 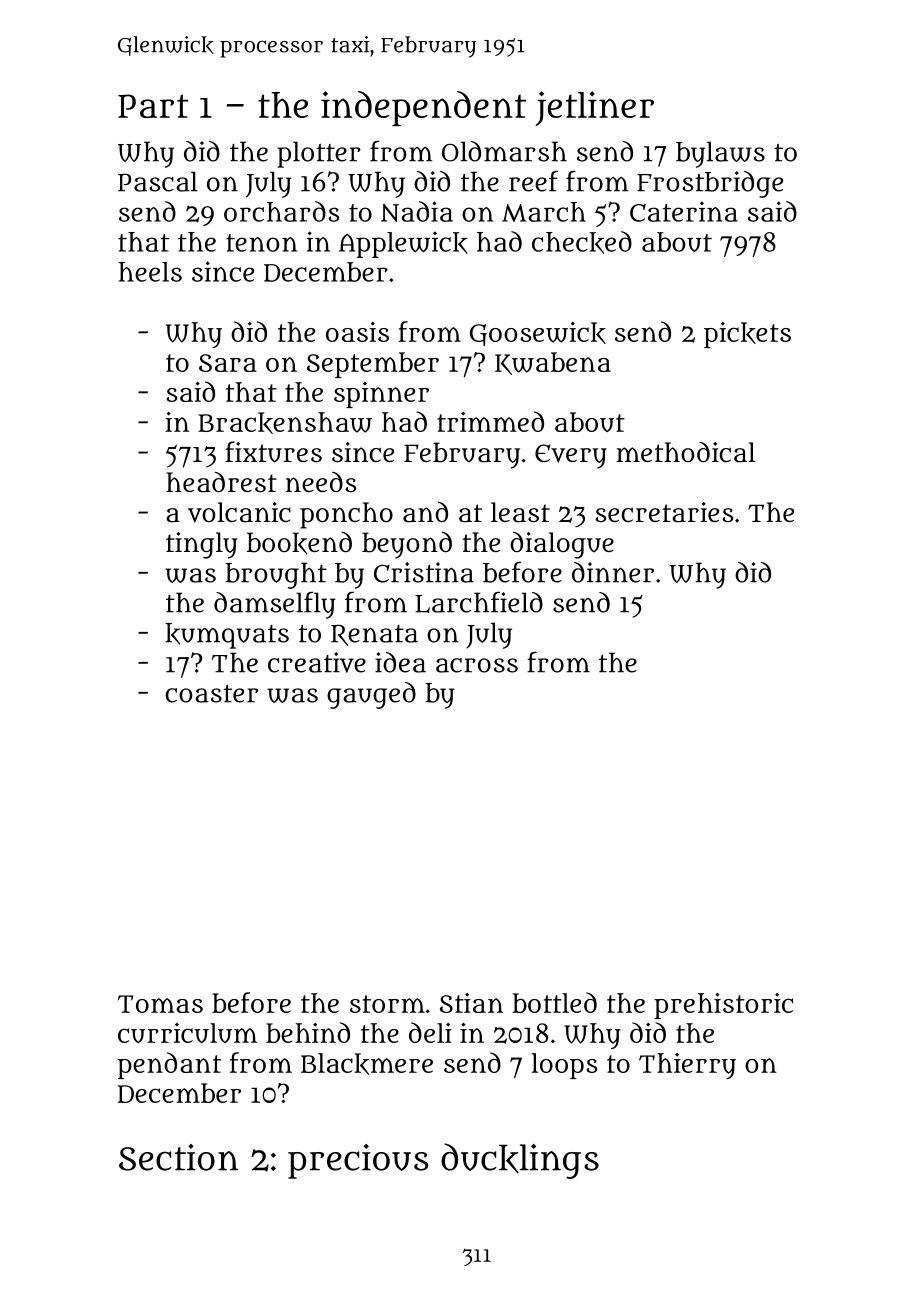 What do you see at coordinates (471, 1003) in the screenshot?
I see `Stian` at bounding box center [471, 1003].
